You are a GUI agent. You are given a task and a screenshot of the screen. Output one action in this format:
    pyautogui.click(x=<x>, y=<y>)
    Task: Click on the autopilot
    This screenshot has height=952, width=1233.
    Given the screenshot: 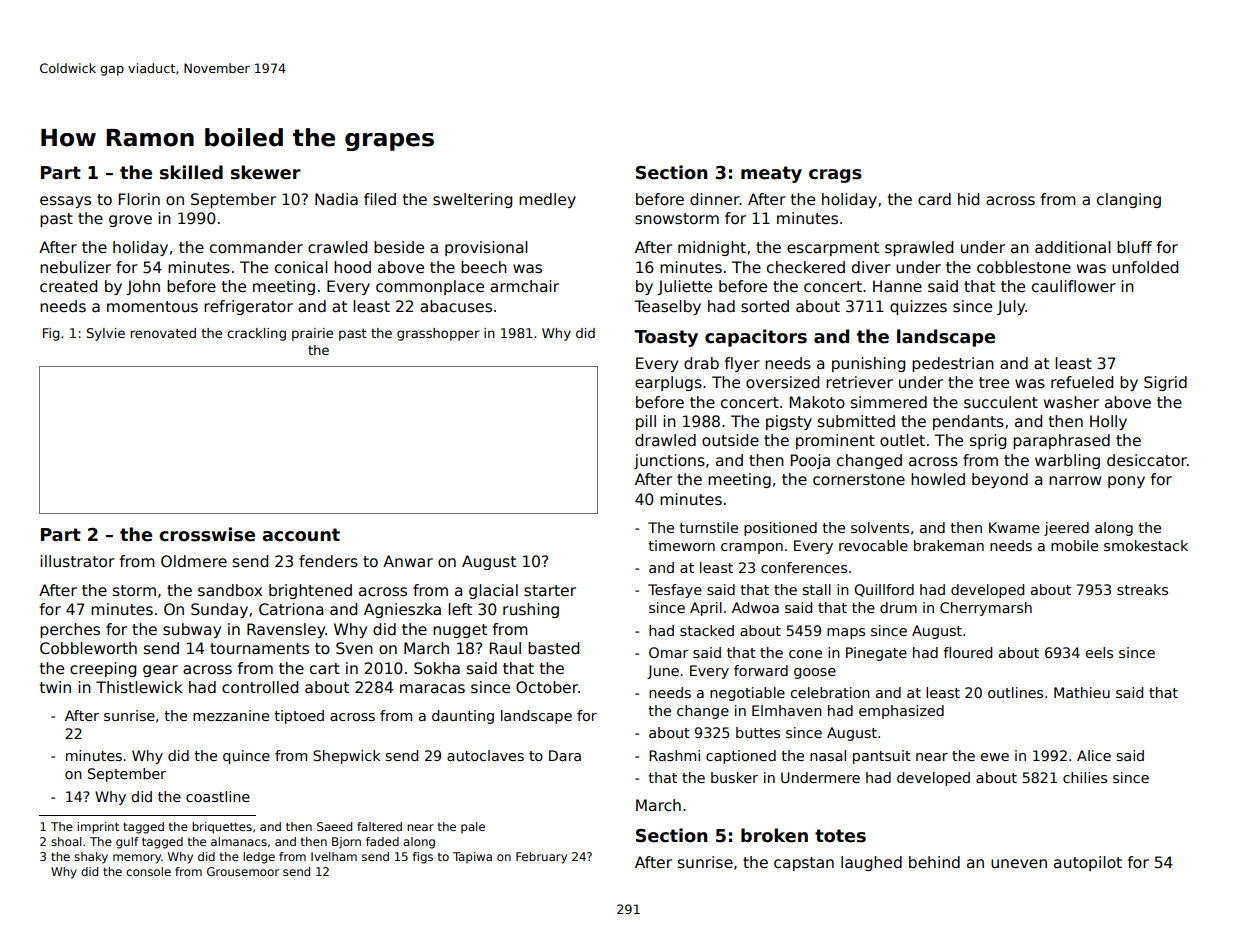 What is the action you would take?
    pyautogui.click(x=1088, y=863)
